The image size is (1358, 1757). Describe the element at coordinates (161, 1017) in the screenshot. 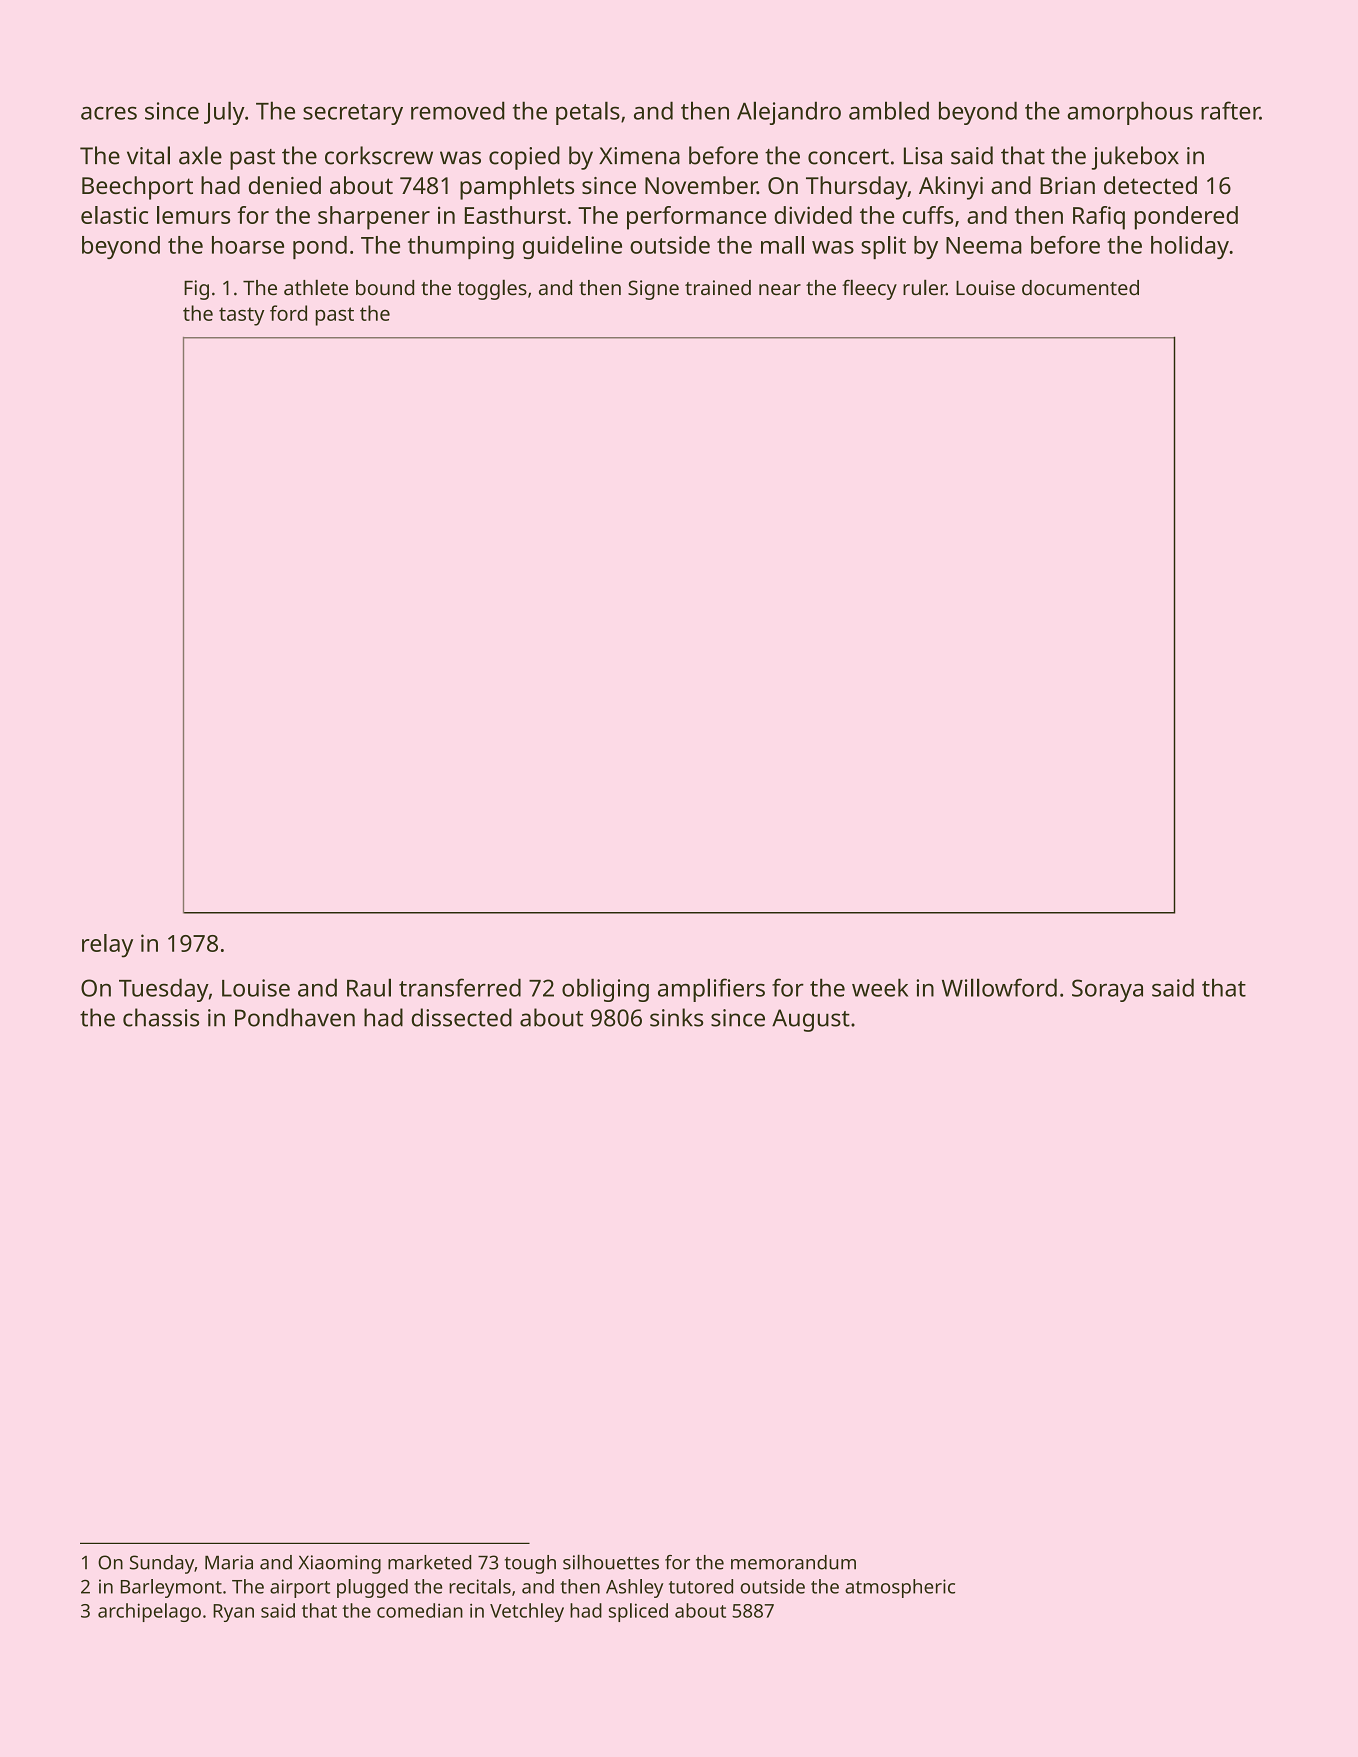

I see `chassis` at that location.
